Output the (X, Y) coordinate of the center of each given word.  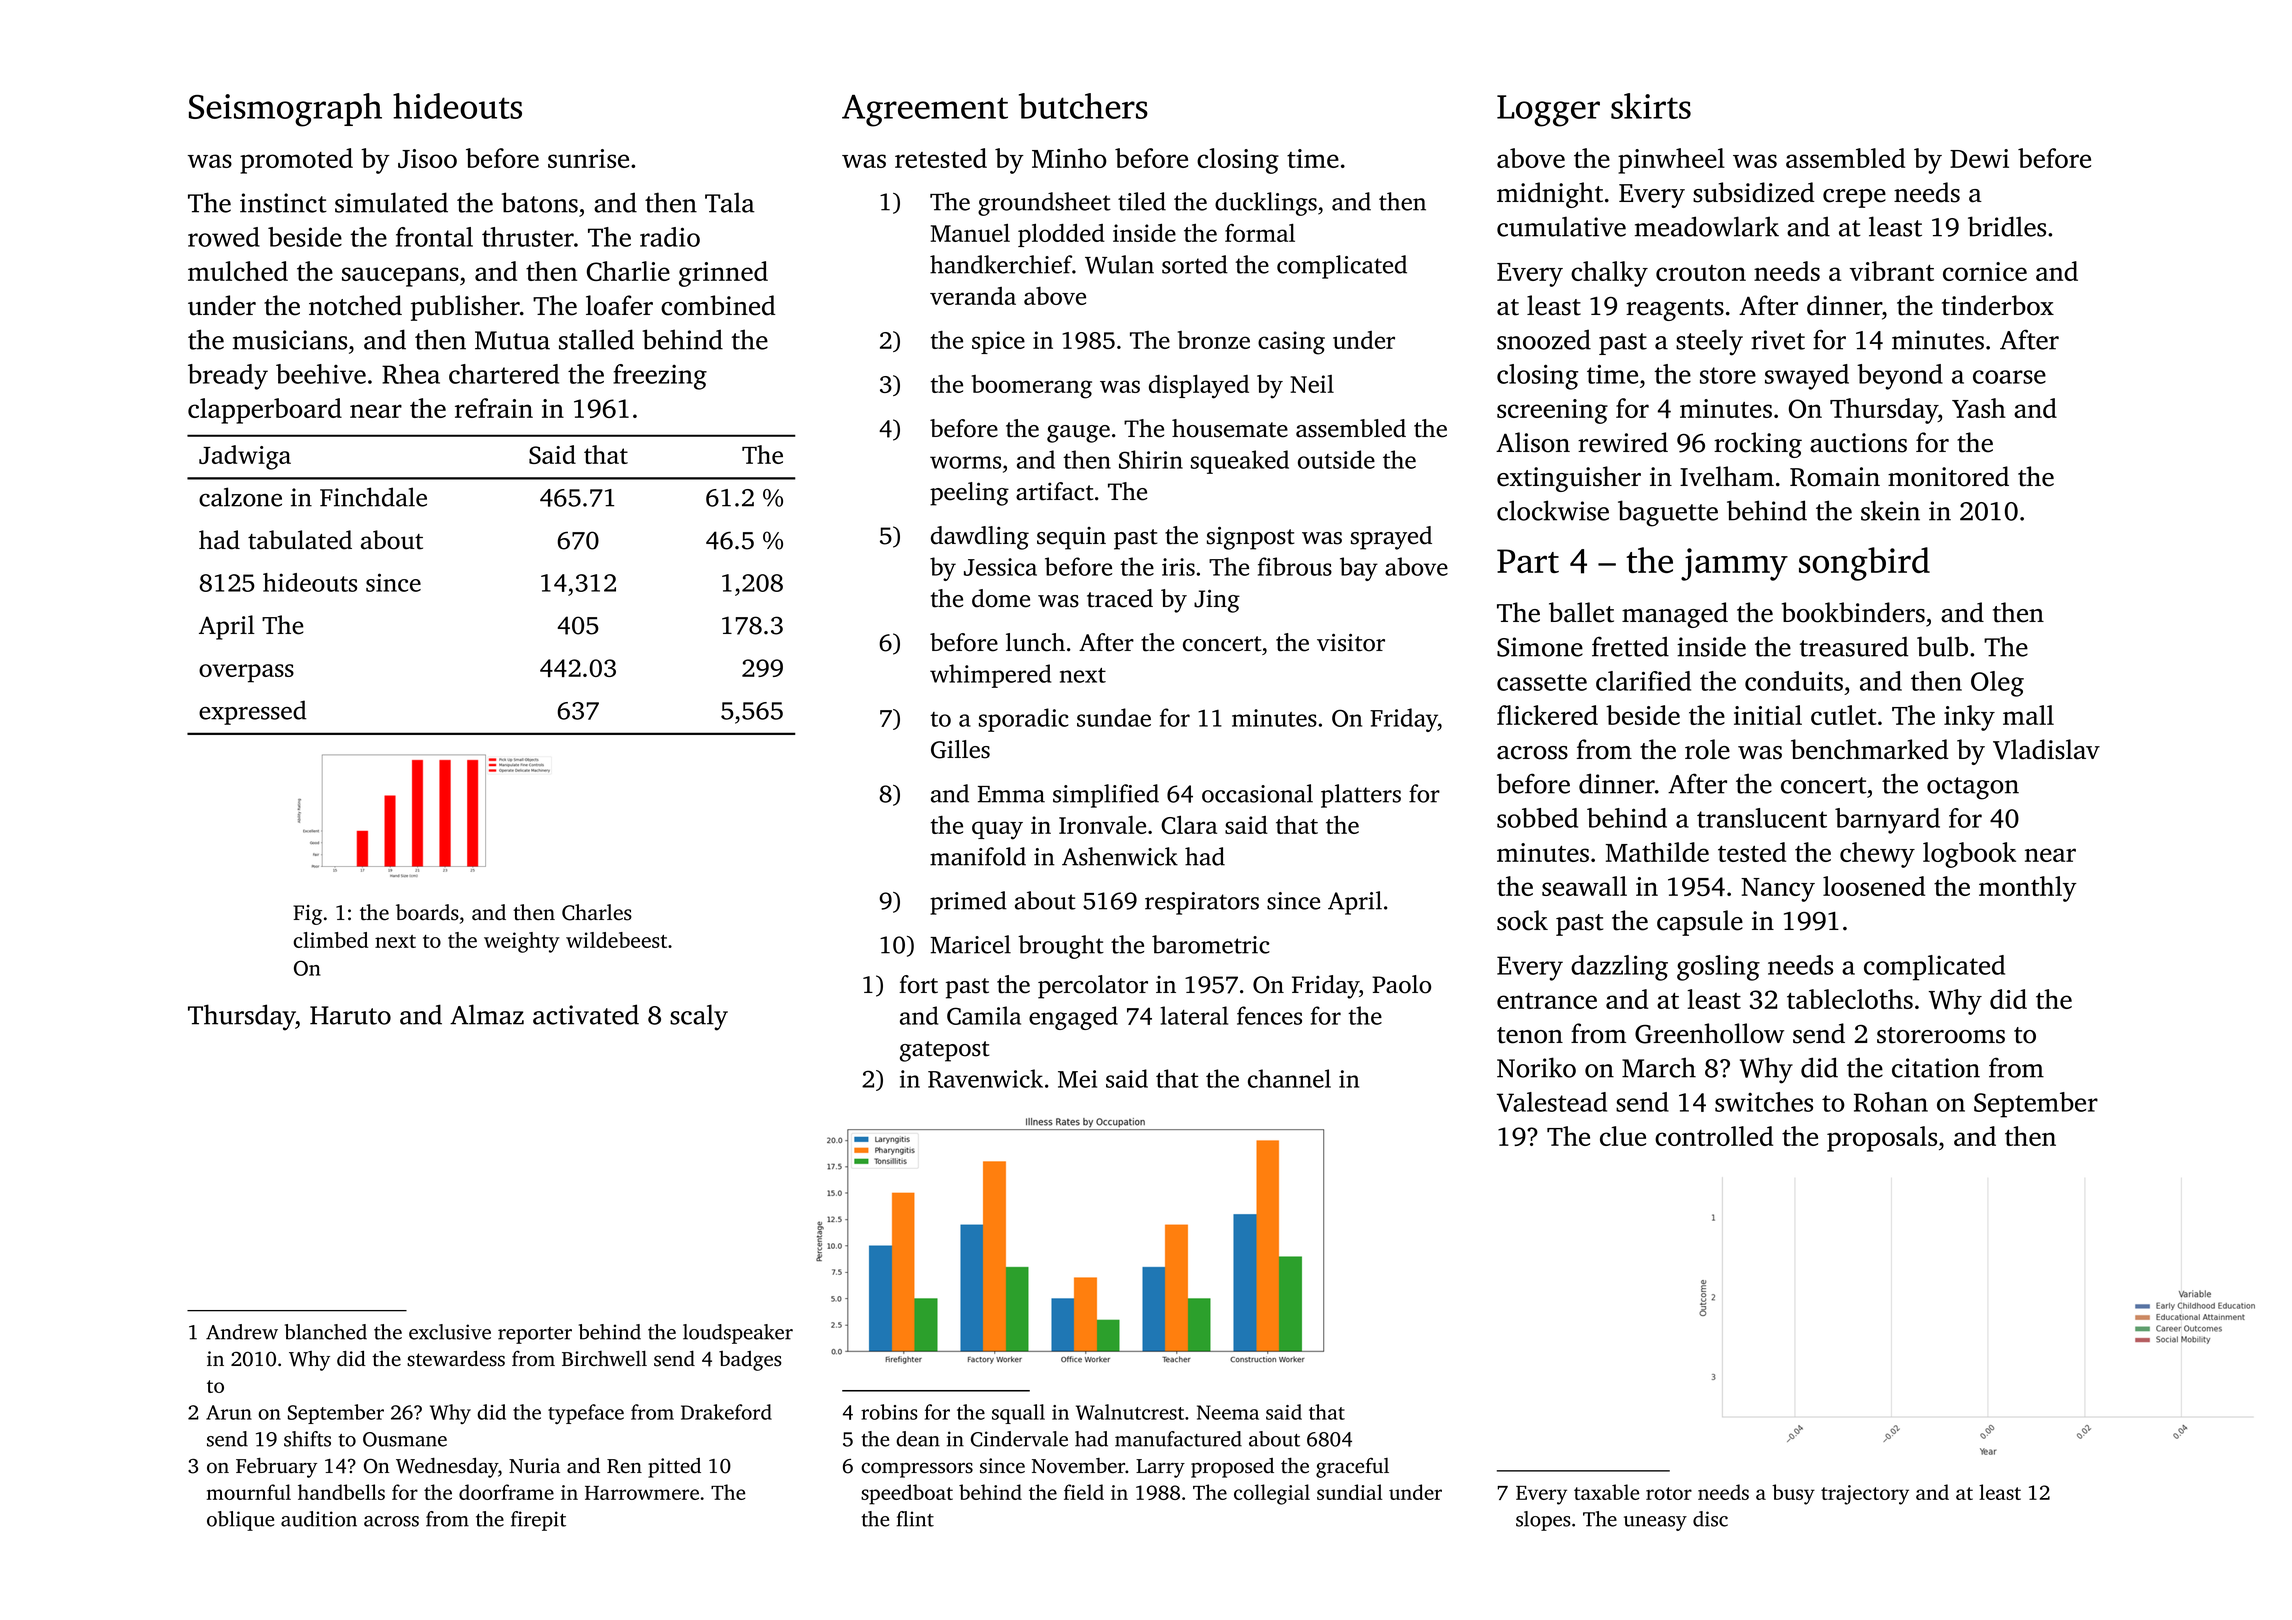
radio (670, 237)
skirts (1651, 106)
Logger (1548, 111)
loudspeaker (738, 1334)
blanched (326, 1332)
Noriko (1536, 1067)
